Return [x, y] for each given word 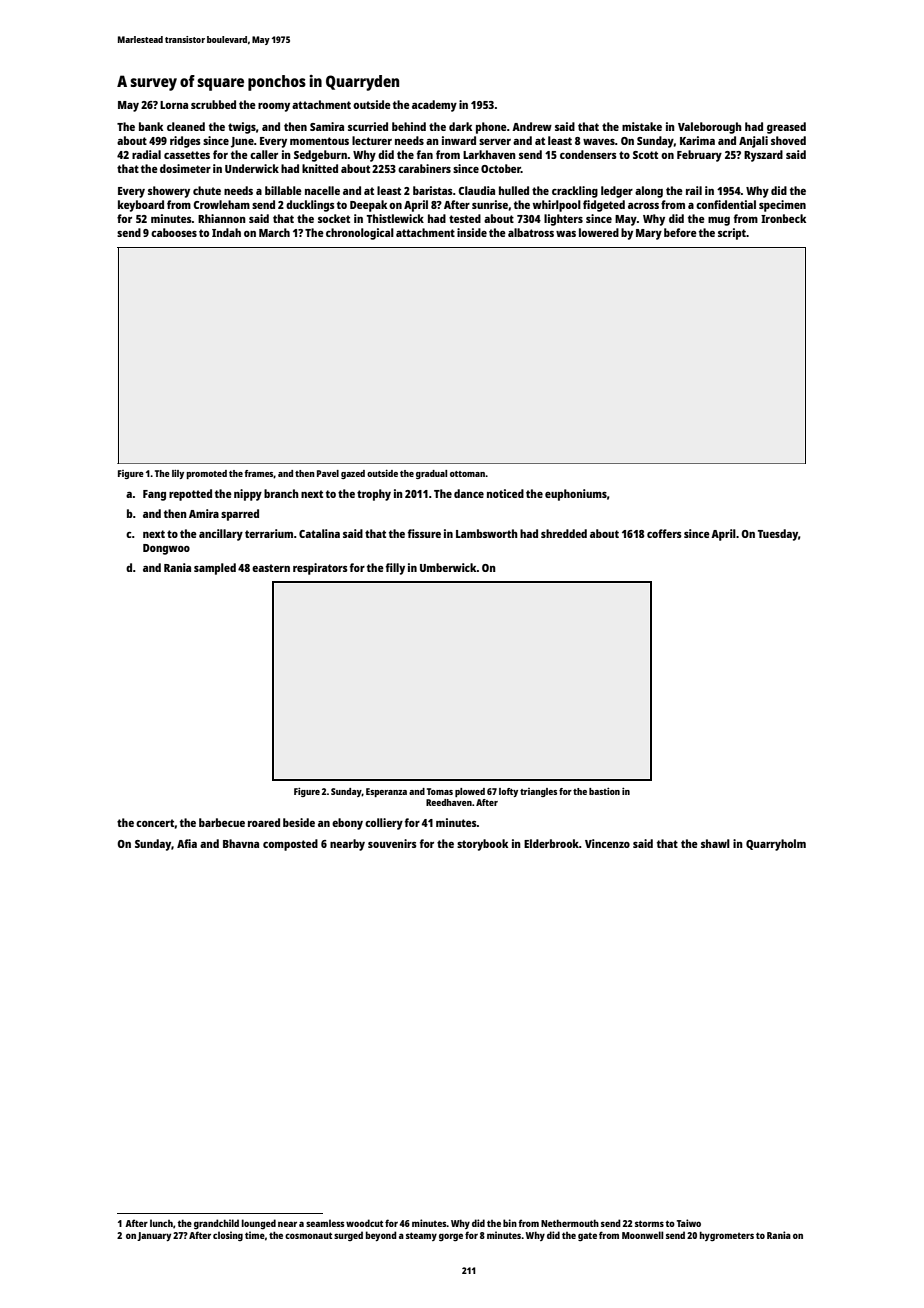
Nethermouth [570, 1223]
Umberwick [448, 567]
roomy [274, 107]
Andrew [532, 126]
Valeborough [710, 128]
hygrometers [727, 1236]
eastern [271, 568]
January [154, 1236]
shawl [715, 843]
